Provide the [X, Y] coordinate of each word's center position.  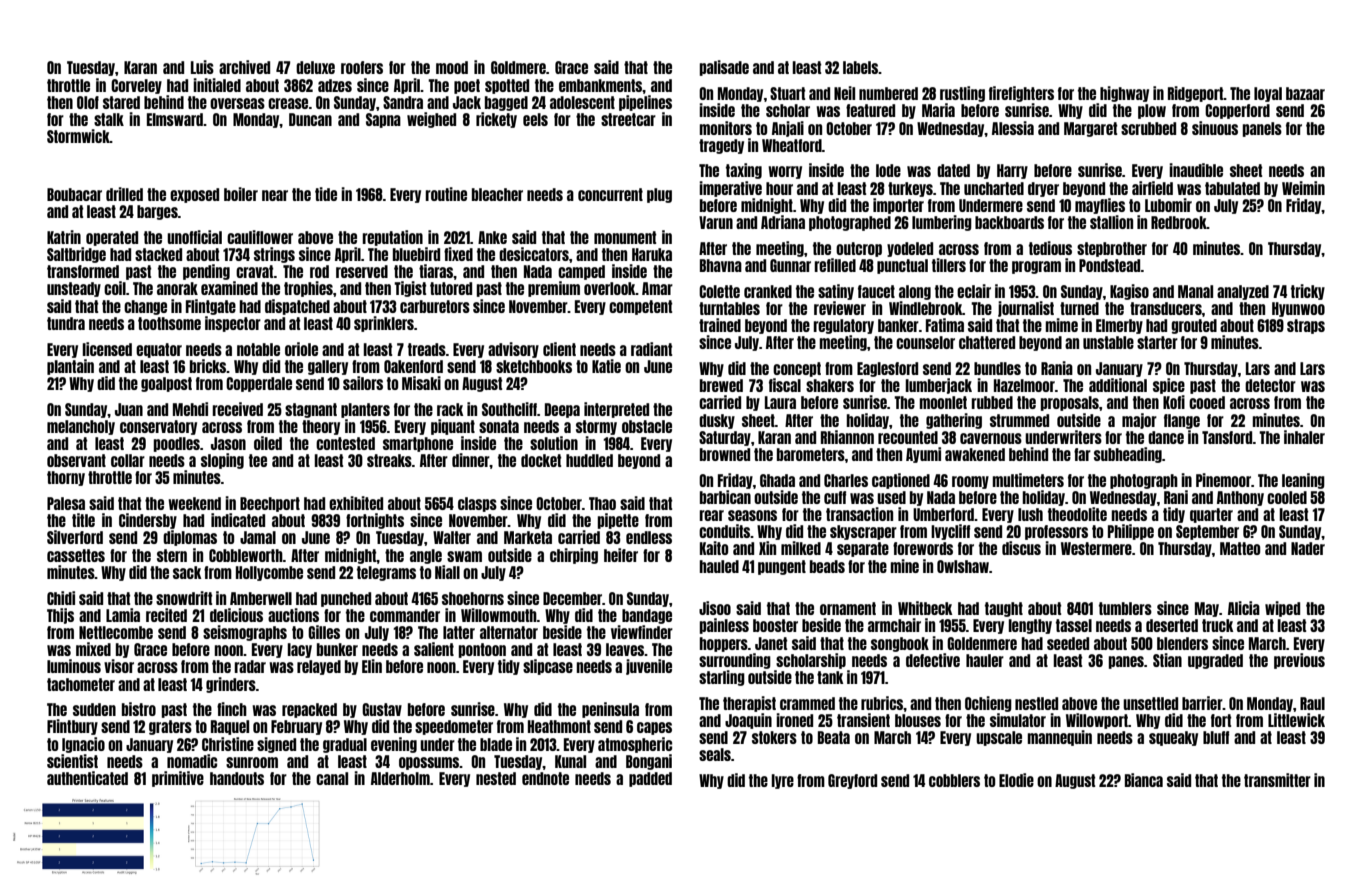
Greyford [852, 781]
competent [640, 307]
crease [288, 103]
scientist [72, 761]
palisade [724, 68]
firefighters [1021, 94]
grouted [1194, 326]
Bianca [1144, 780]
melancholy [81, 427]
